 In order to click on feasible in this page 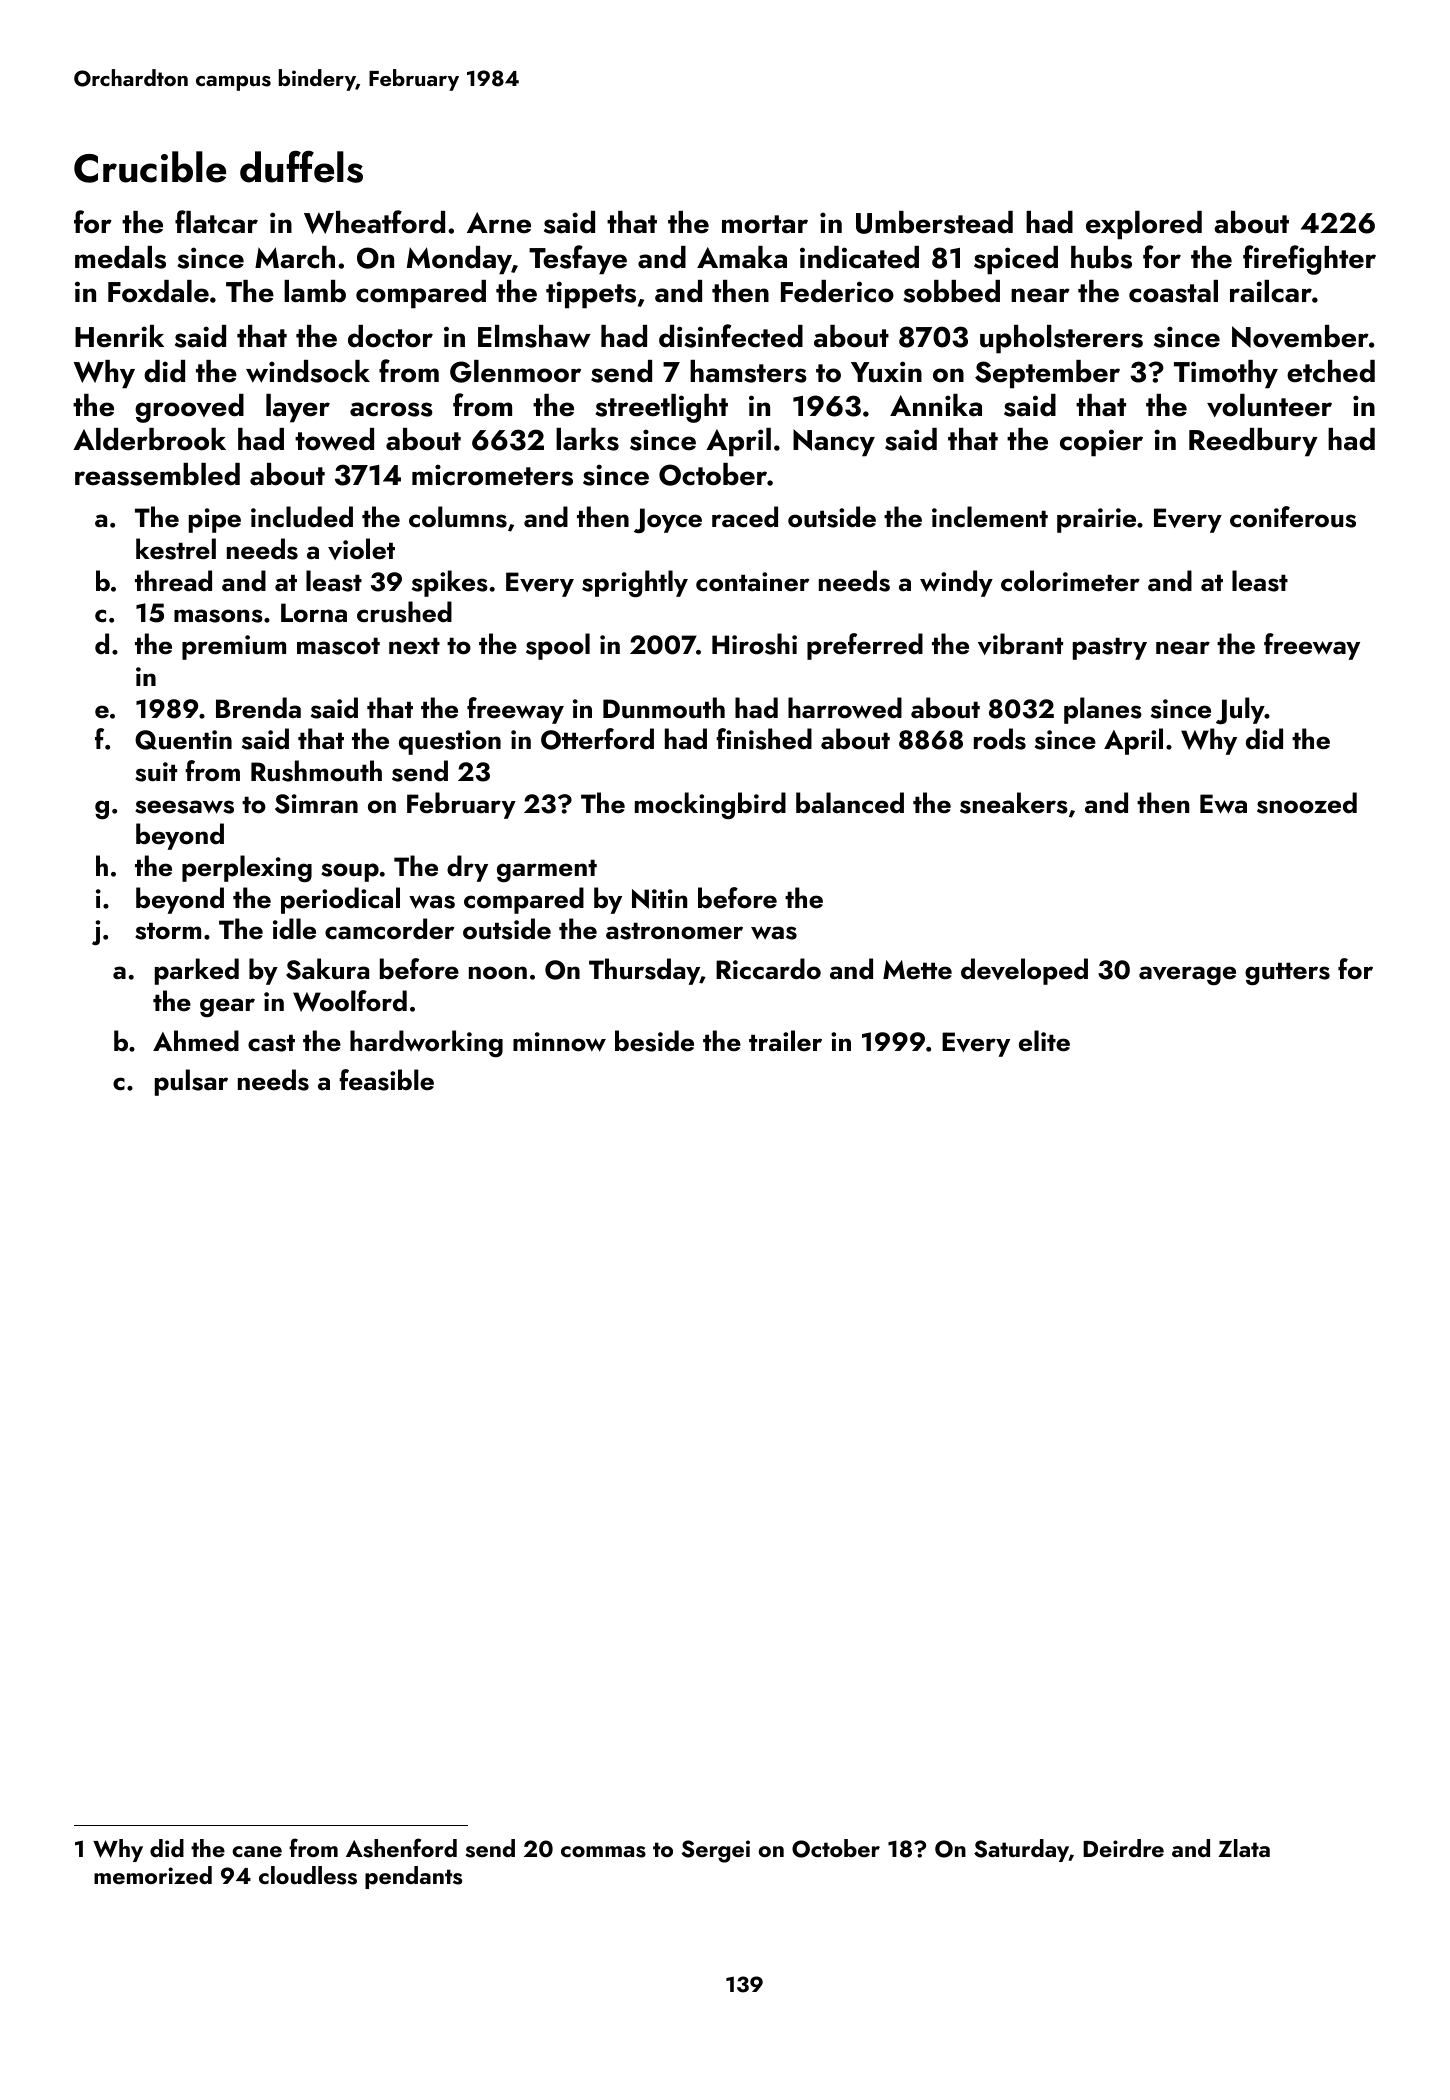, I will do `click(386, 1080)`.
